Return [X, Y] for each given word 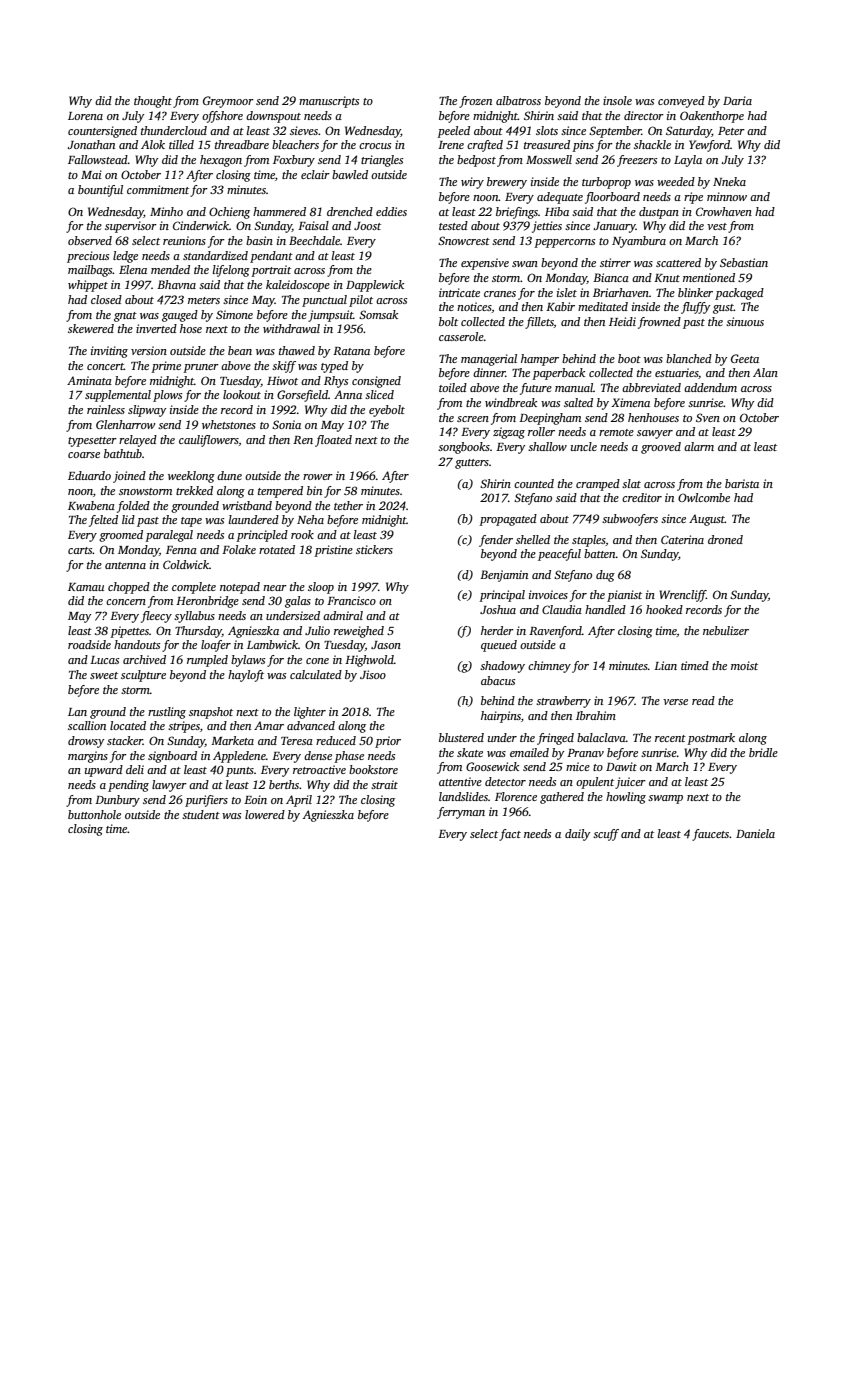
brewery [507, 183]
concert [105, 366]
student [201, 814]
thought [153, 102]
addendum [710, 387]
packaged [739, 294]
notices [474, 307]
